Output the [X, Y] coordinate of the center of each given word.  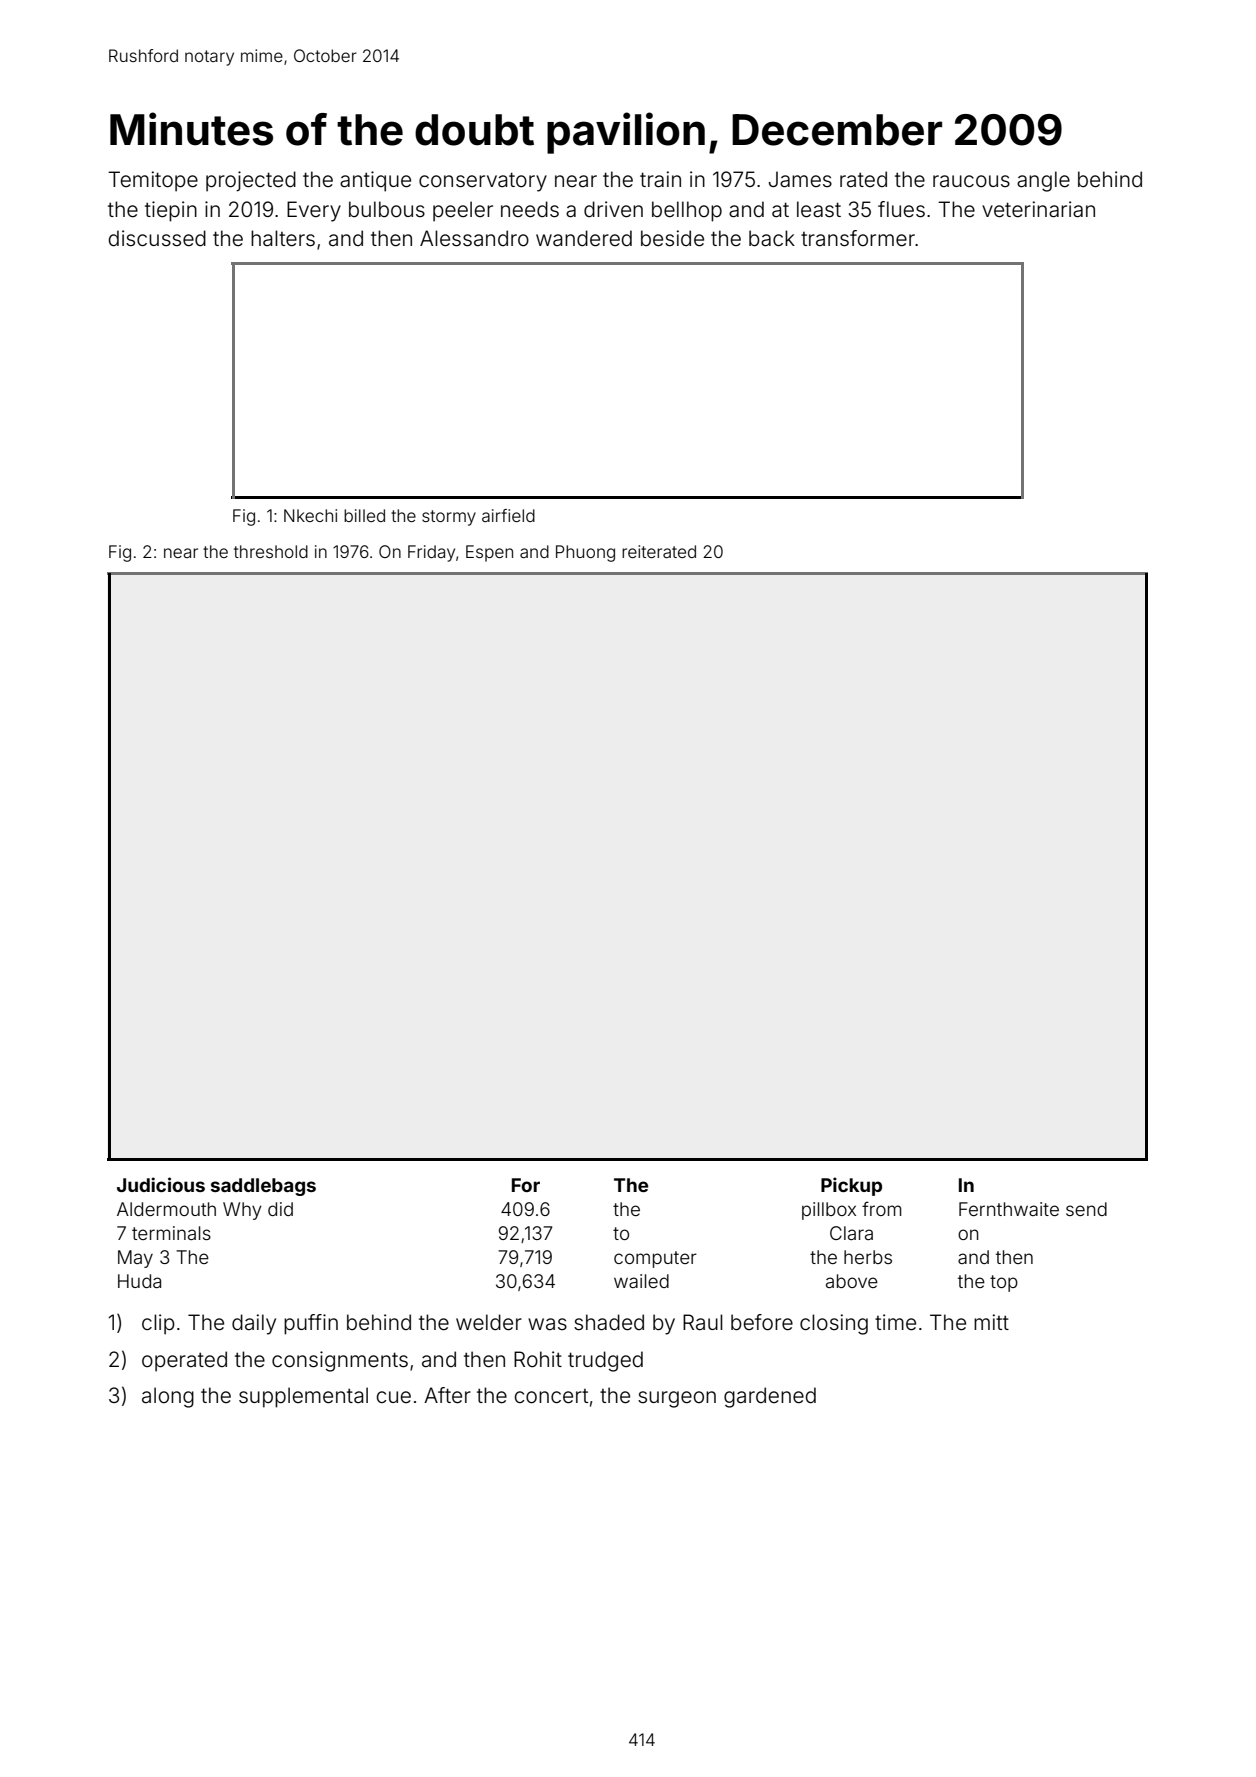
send [1086, 1209]
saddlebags [263, 1187]
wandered [584, 238]
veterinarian [1038, 209]
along [168, 1397]
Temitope [153, 181]
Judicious [161, 1184]
